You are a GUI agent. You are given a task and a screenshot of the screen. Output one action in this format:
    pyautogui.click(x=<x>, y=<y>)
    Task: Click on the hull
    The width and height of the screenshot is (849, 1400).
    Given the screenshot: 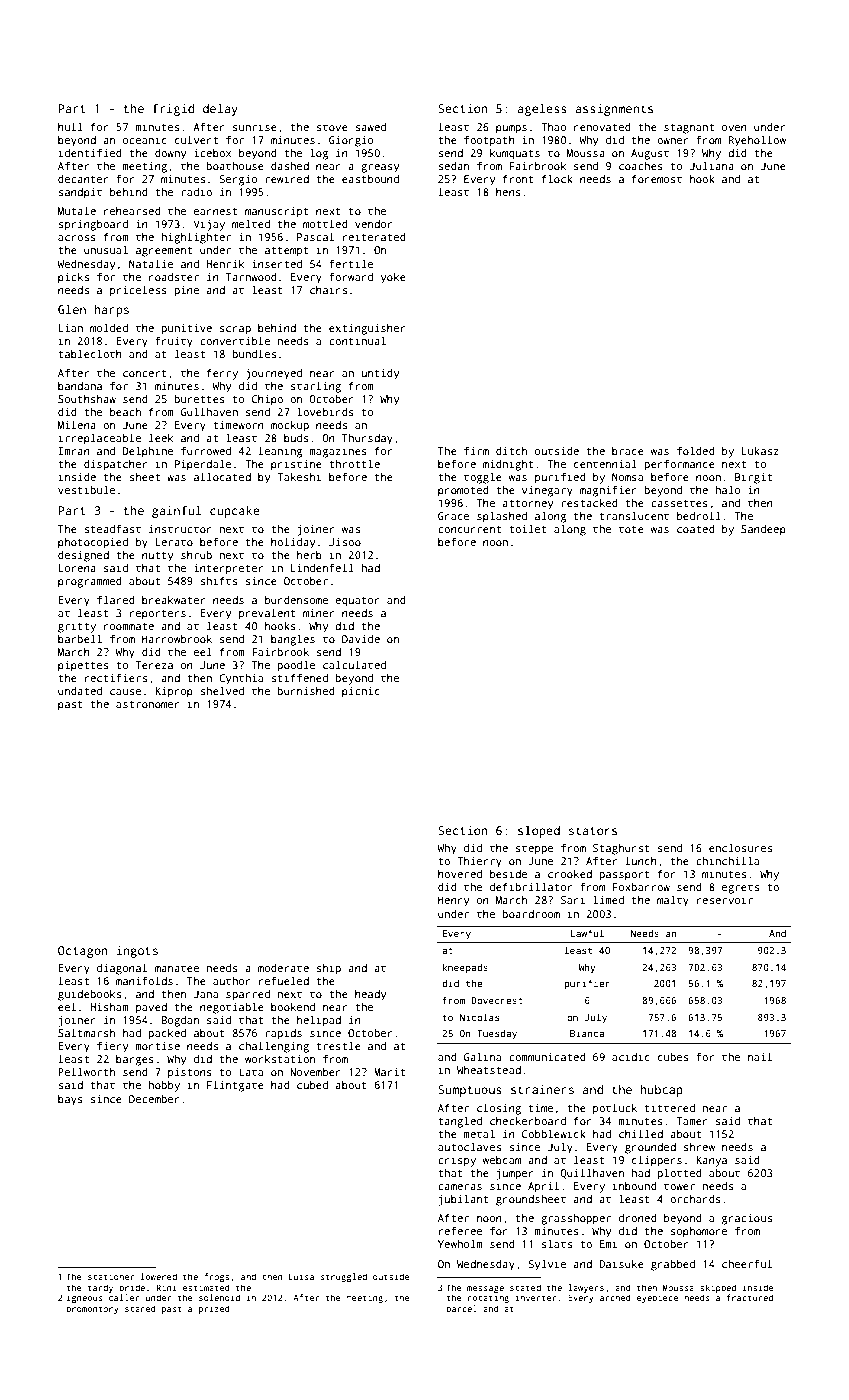 What is the action you would take?
    pyautogui.click(x=70, y=126)
